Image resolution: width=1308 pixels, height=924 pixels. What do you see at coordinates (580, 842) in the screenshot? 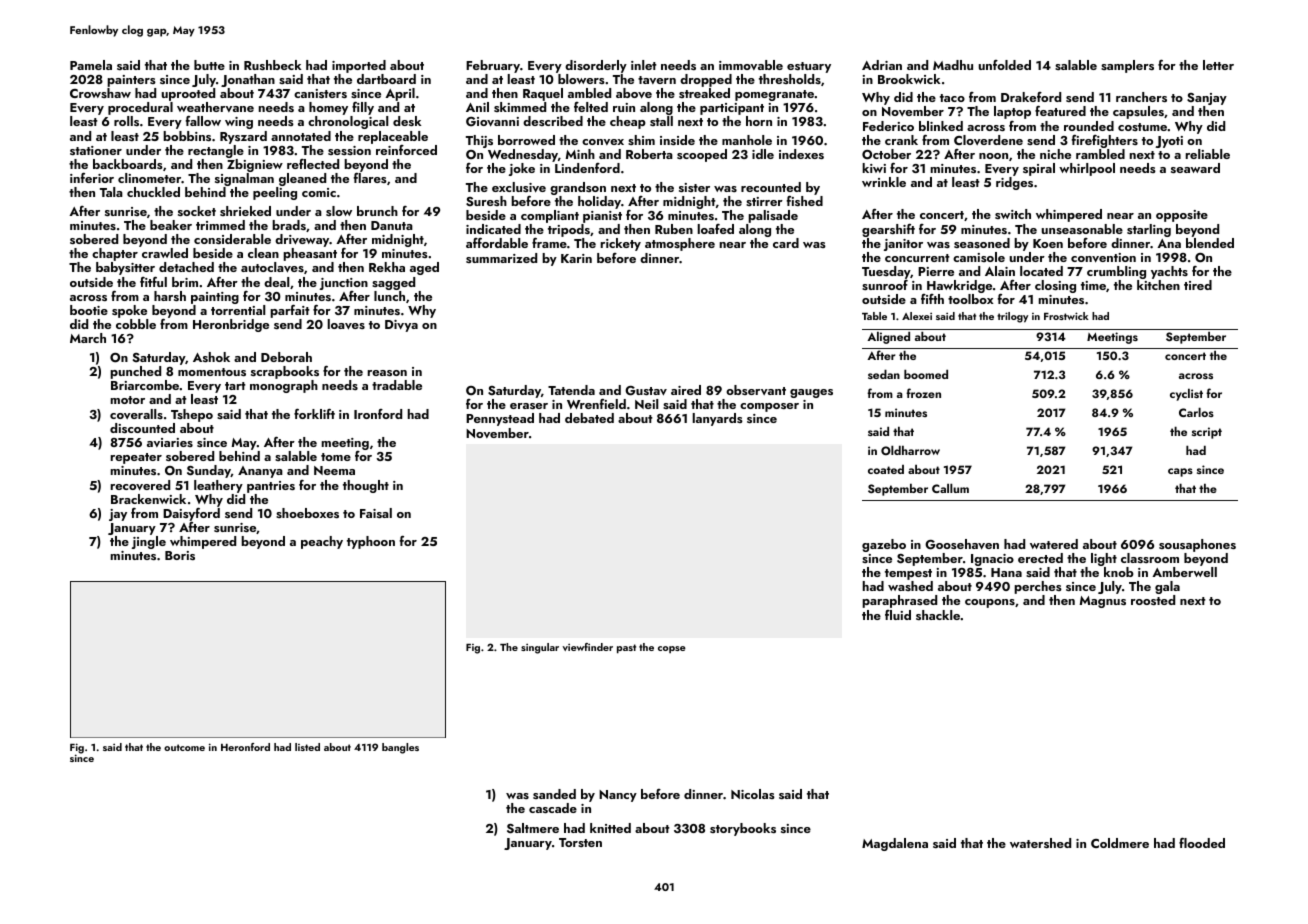
I see `Torsten` at bounding box center [580, 842].
